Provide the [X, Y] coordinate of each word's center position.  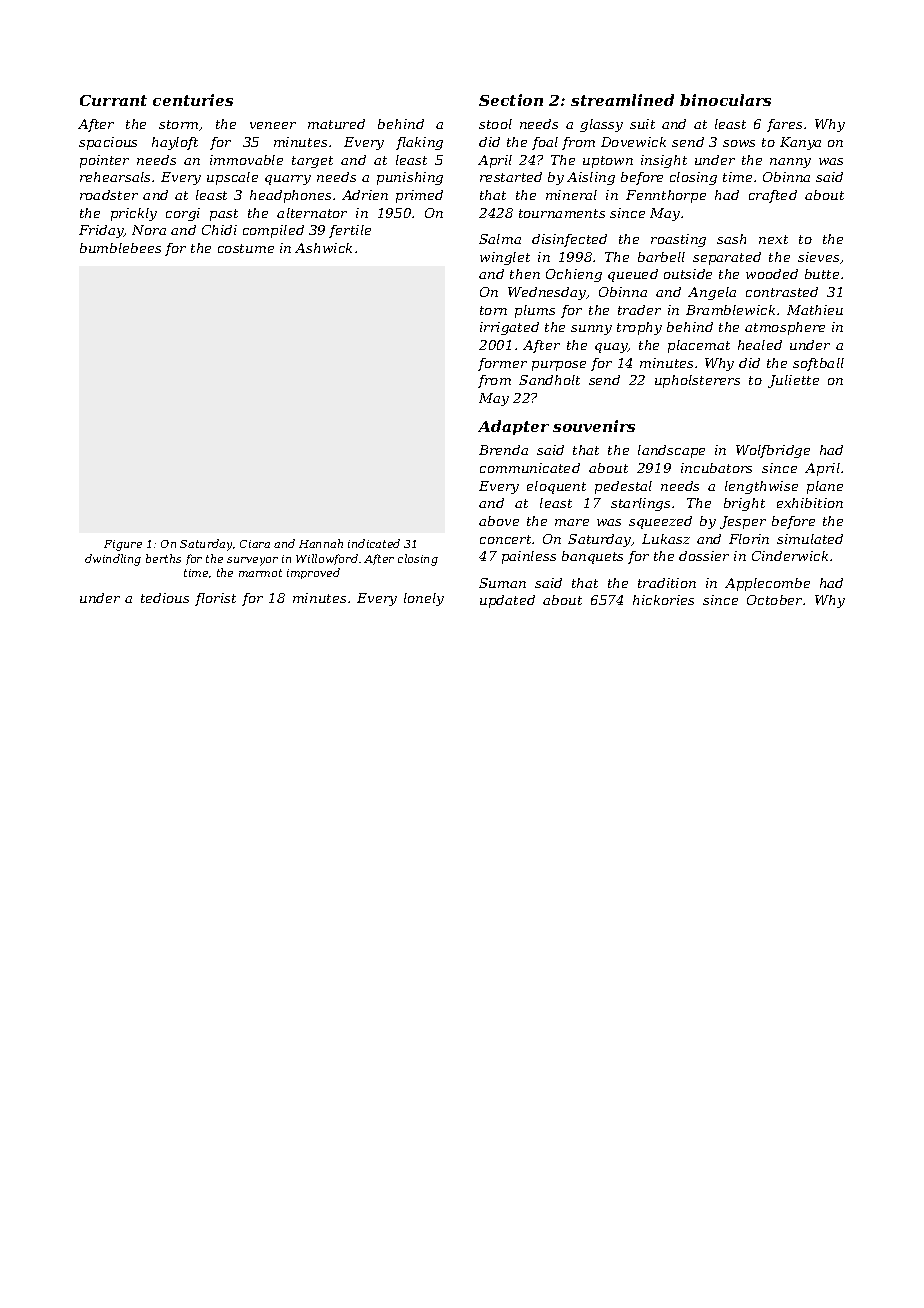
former [502, 364]
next [773, 239]
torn [493, 310]
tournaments [562, 213]
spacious [108, 143]
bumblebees [120, 248]
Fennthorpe [666, 196]
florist [215, 599]
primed [419, 196]
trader [639, 310]
